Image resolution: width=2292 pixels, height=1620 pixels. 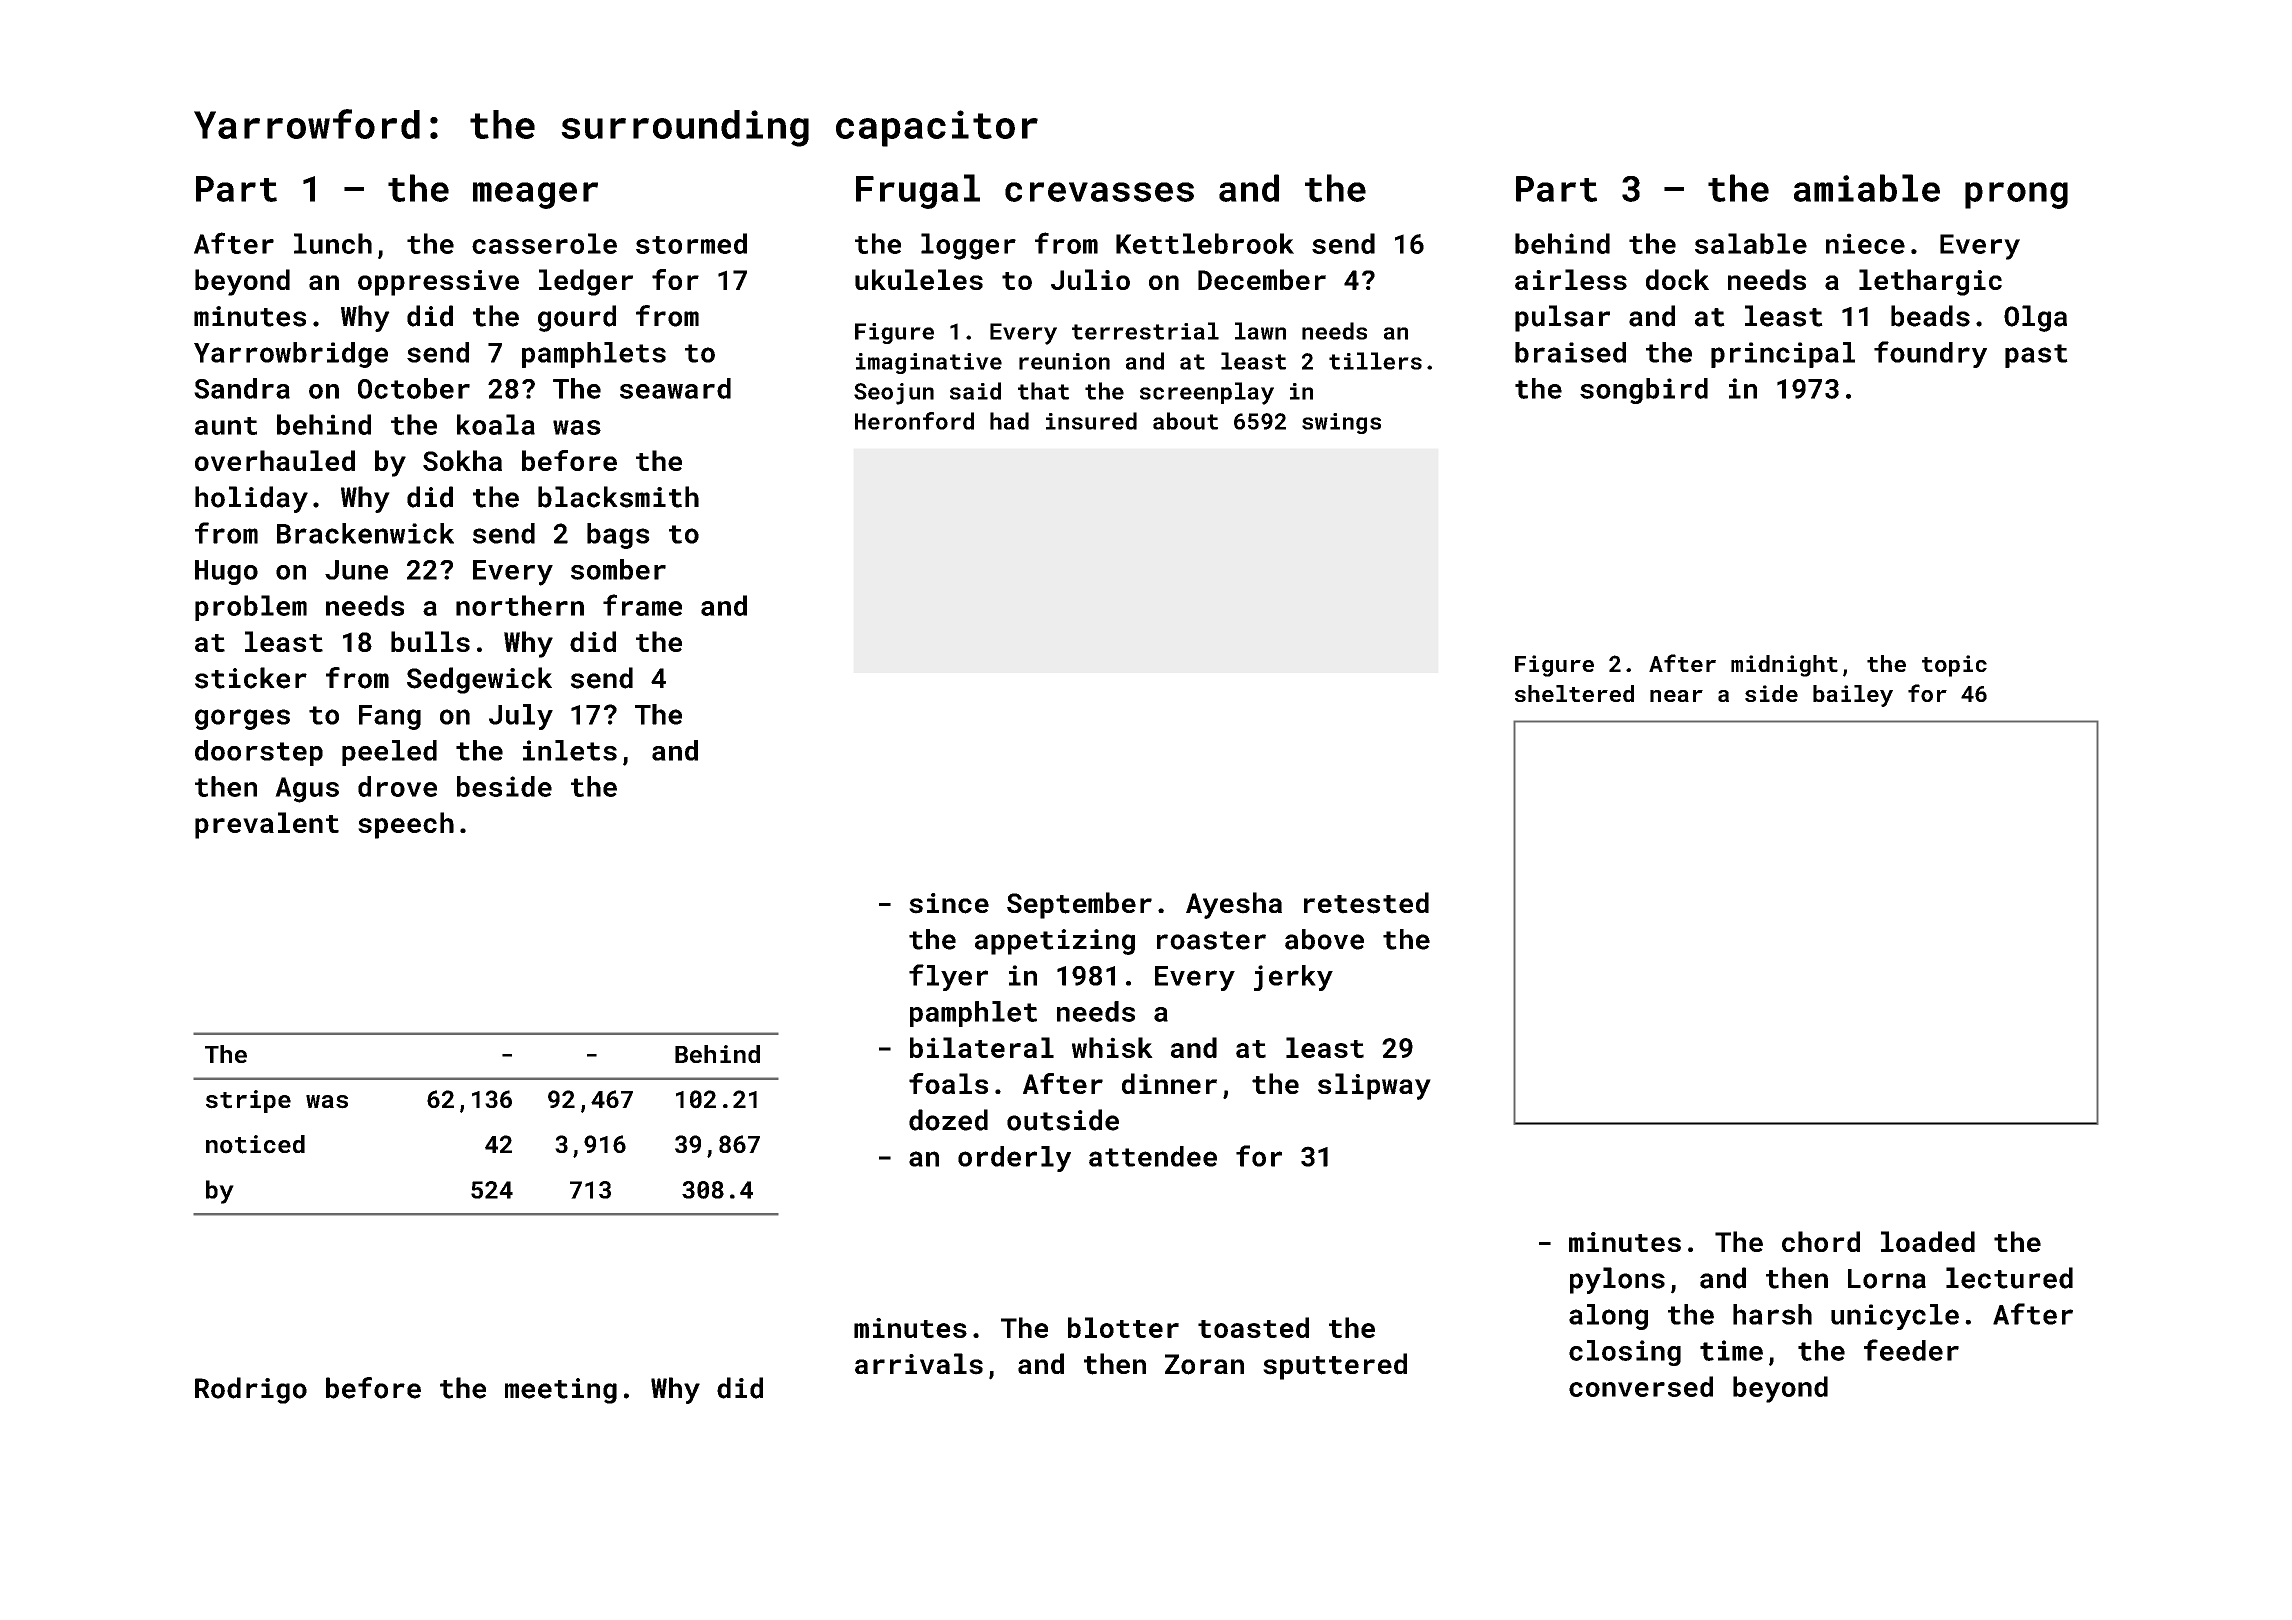 I want to click on topic, so click(x=1954, y=666).
